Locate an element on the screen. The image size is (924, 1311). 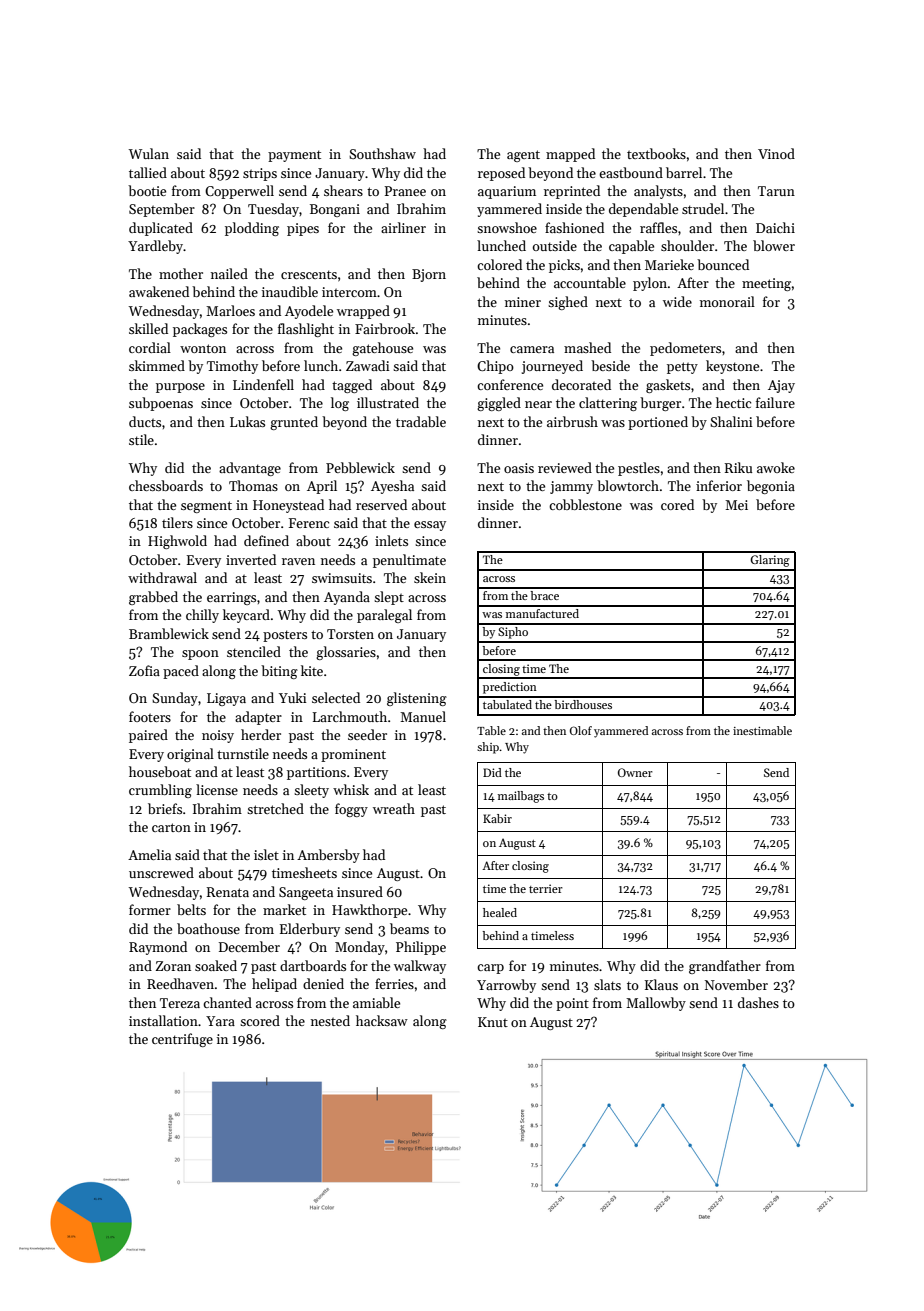
carp is located at coordinates (490, 969).
